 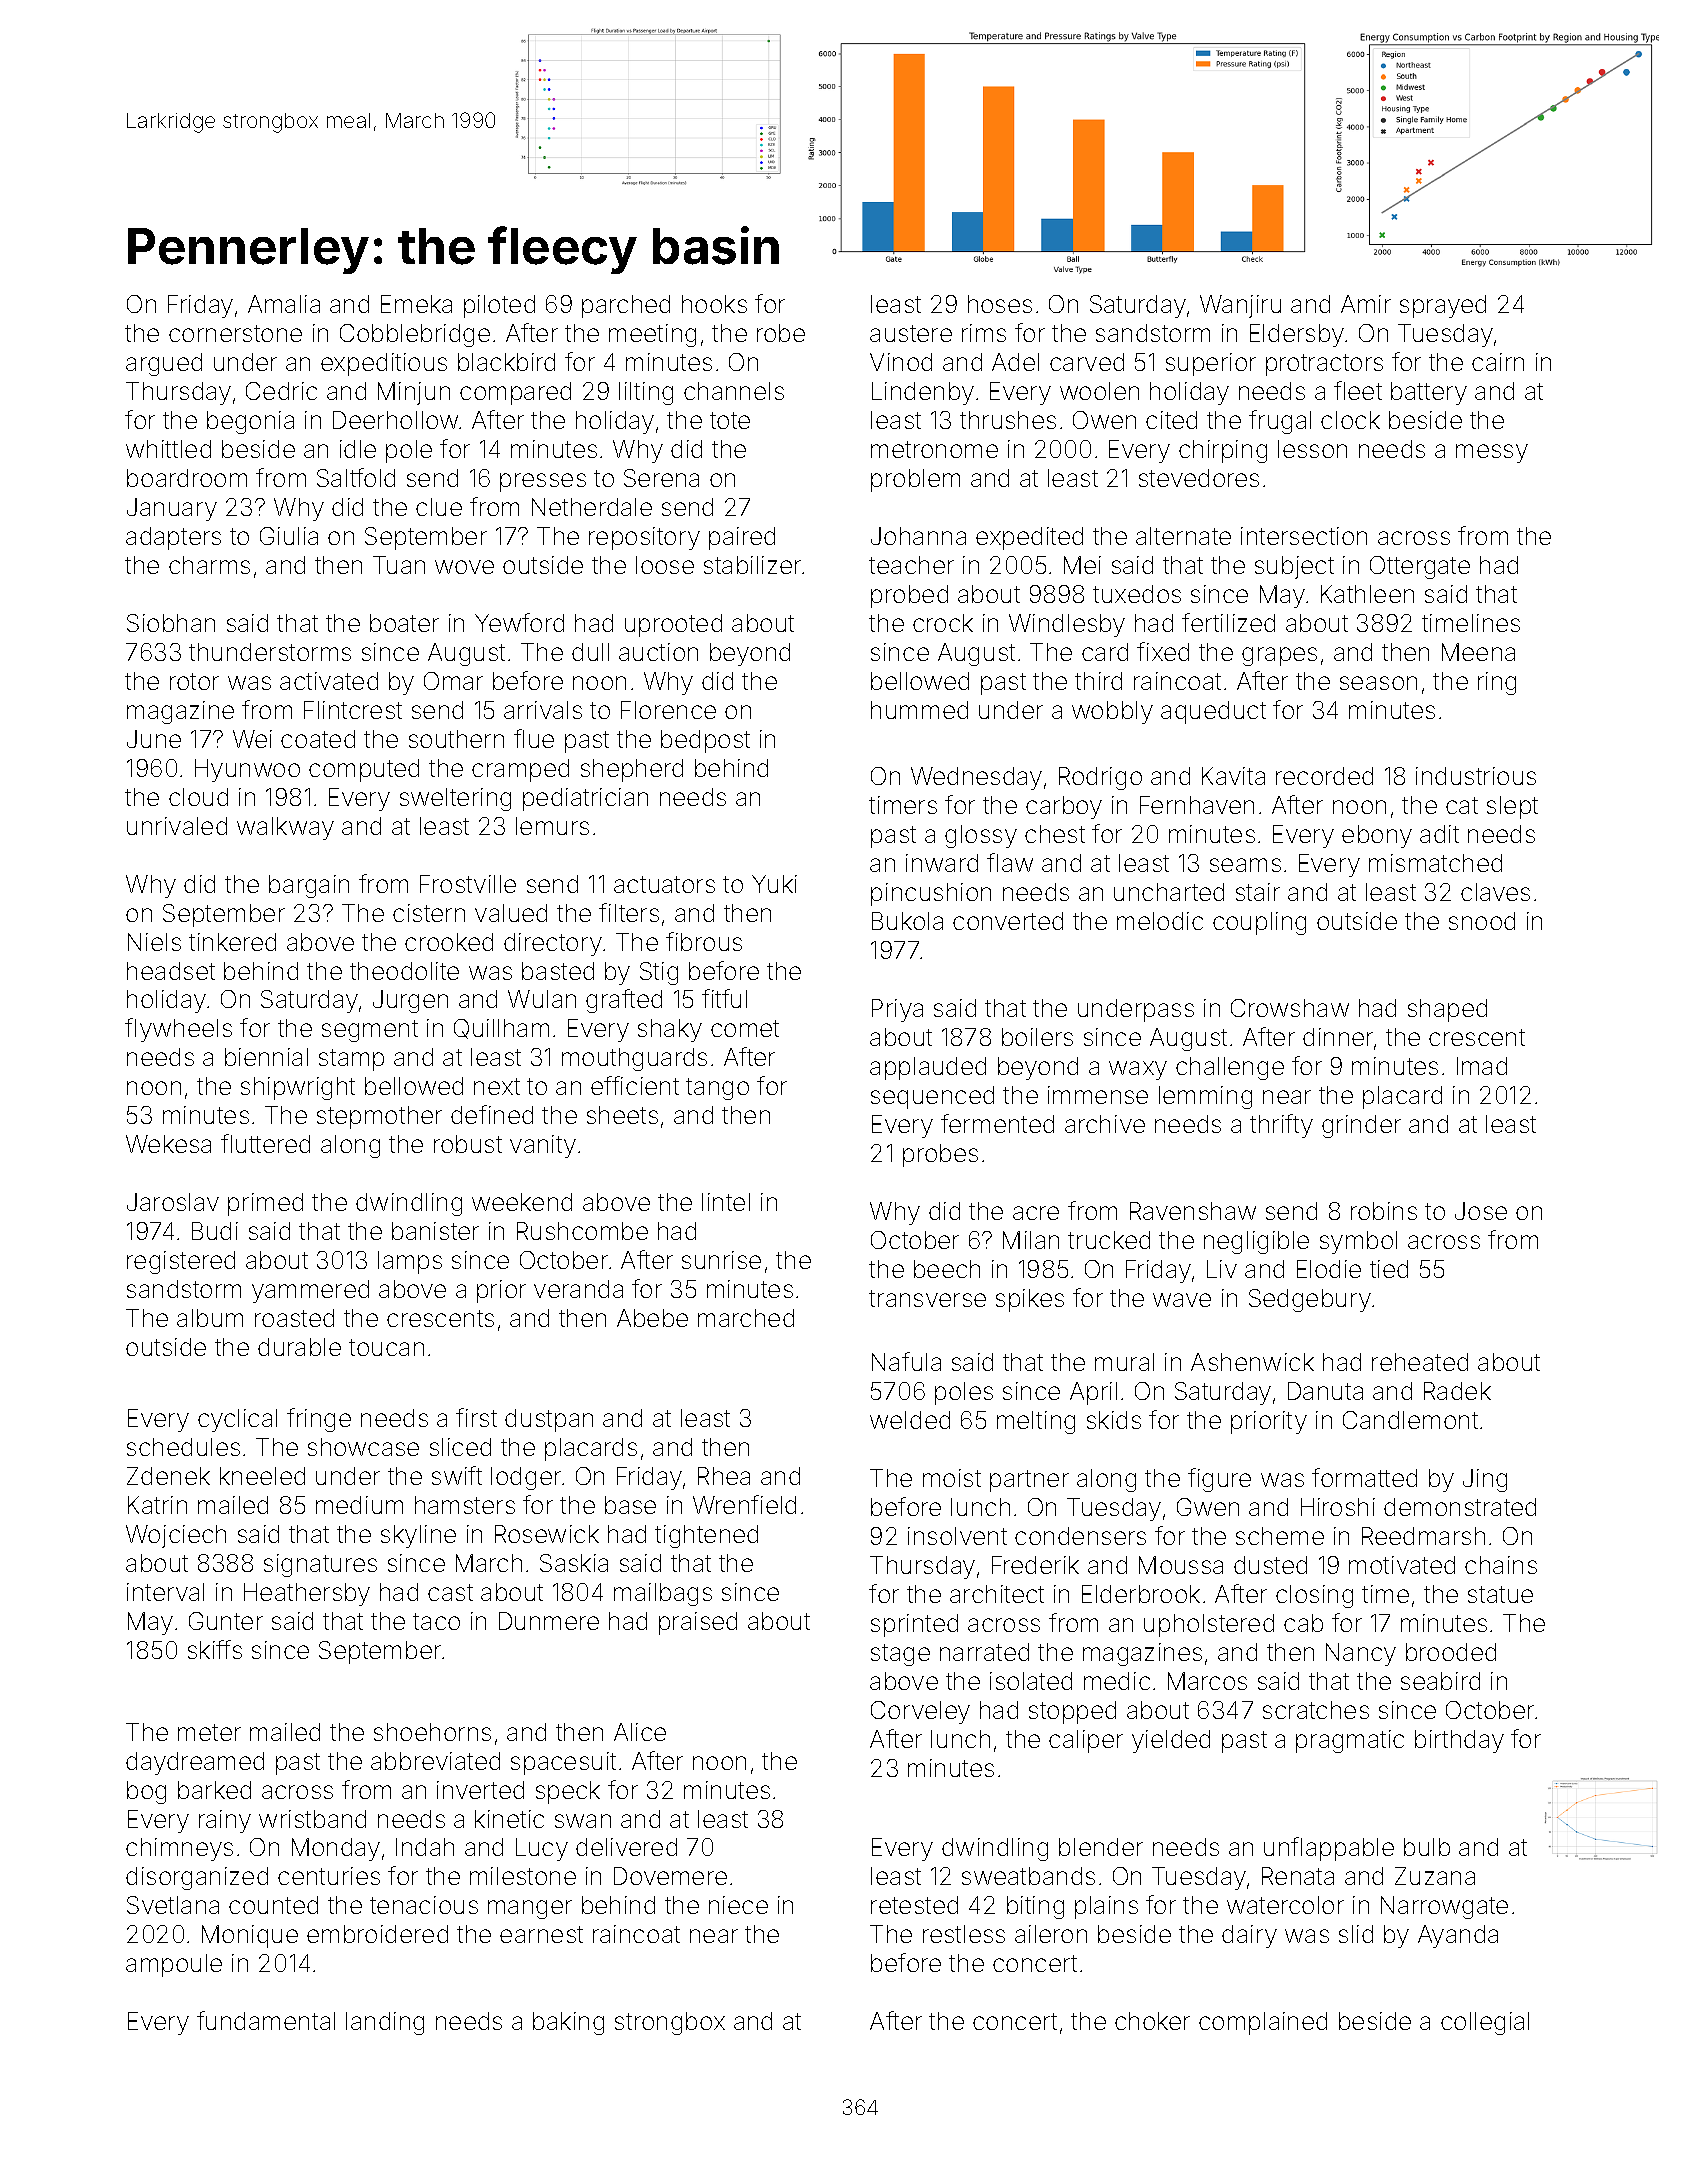 What do you see at coordinates (164, 364) in the document?
I see `argued` at bounding box center [164, 364].
